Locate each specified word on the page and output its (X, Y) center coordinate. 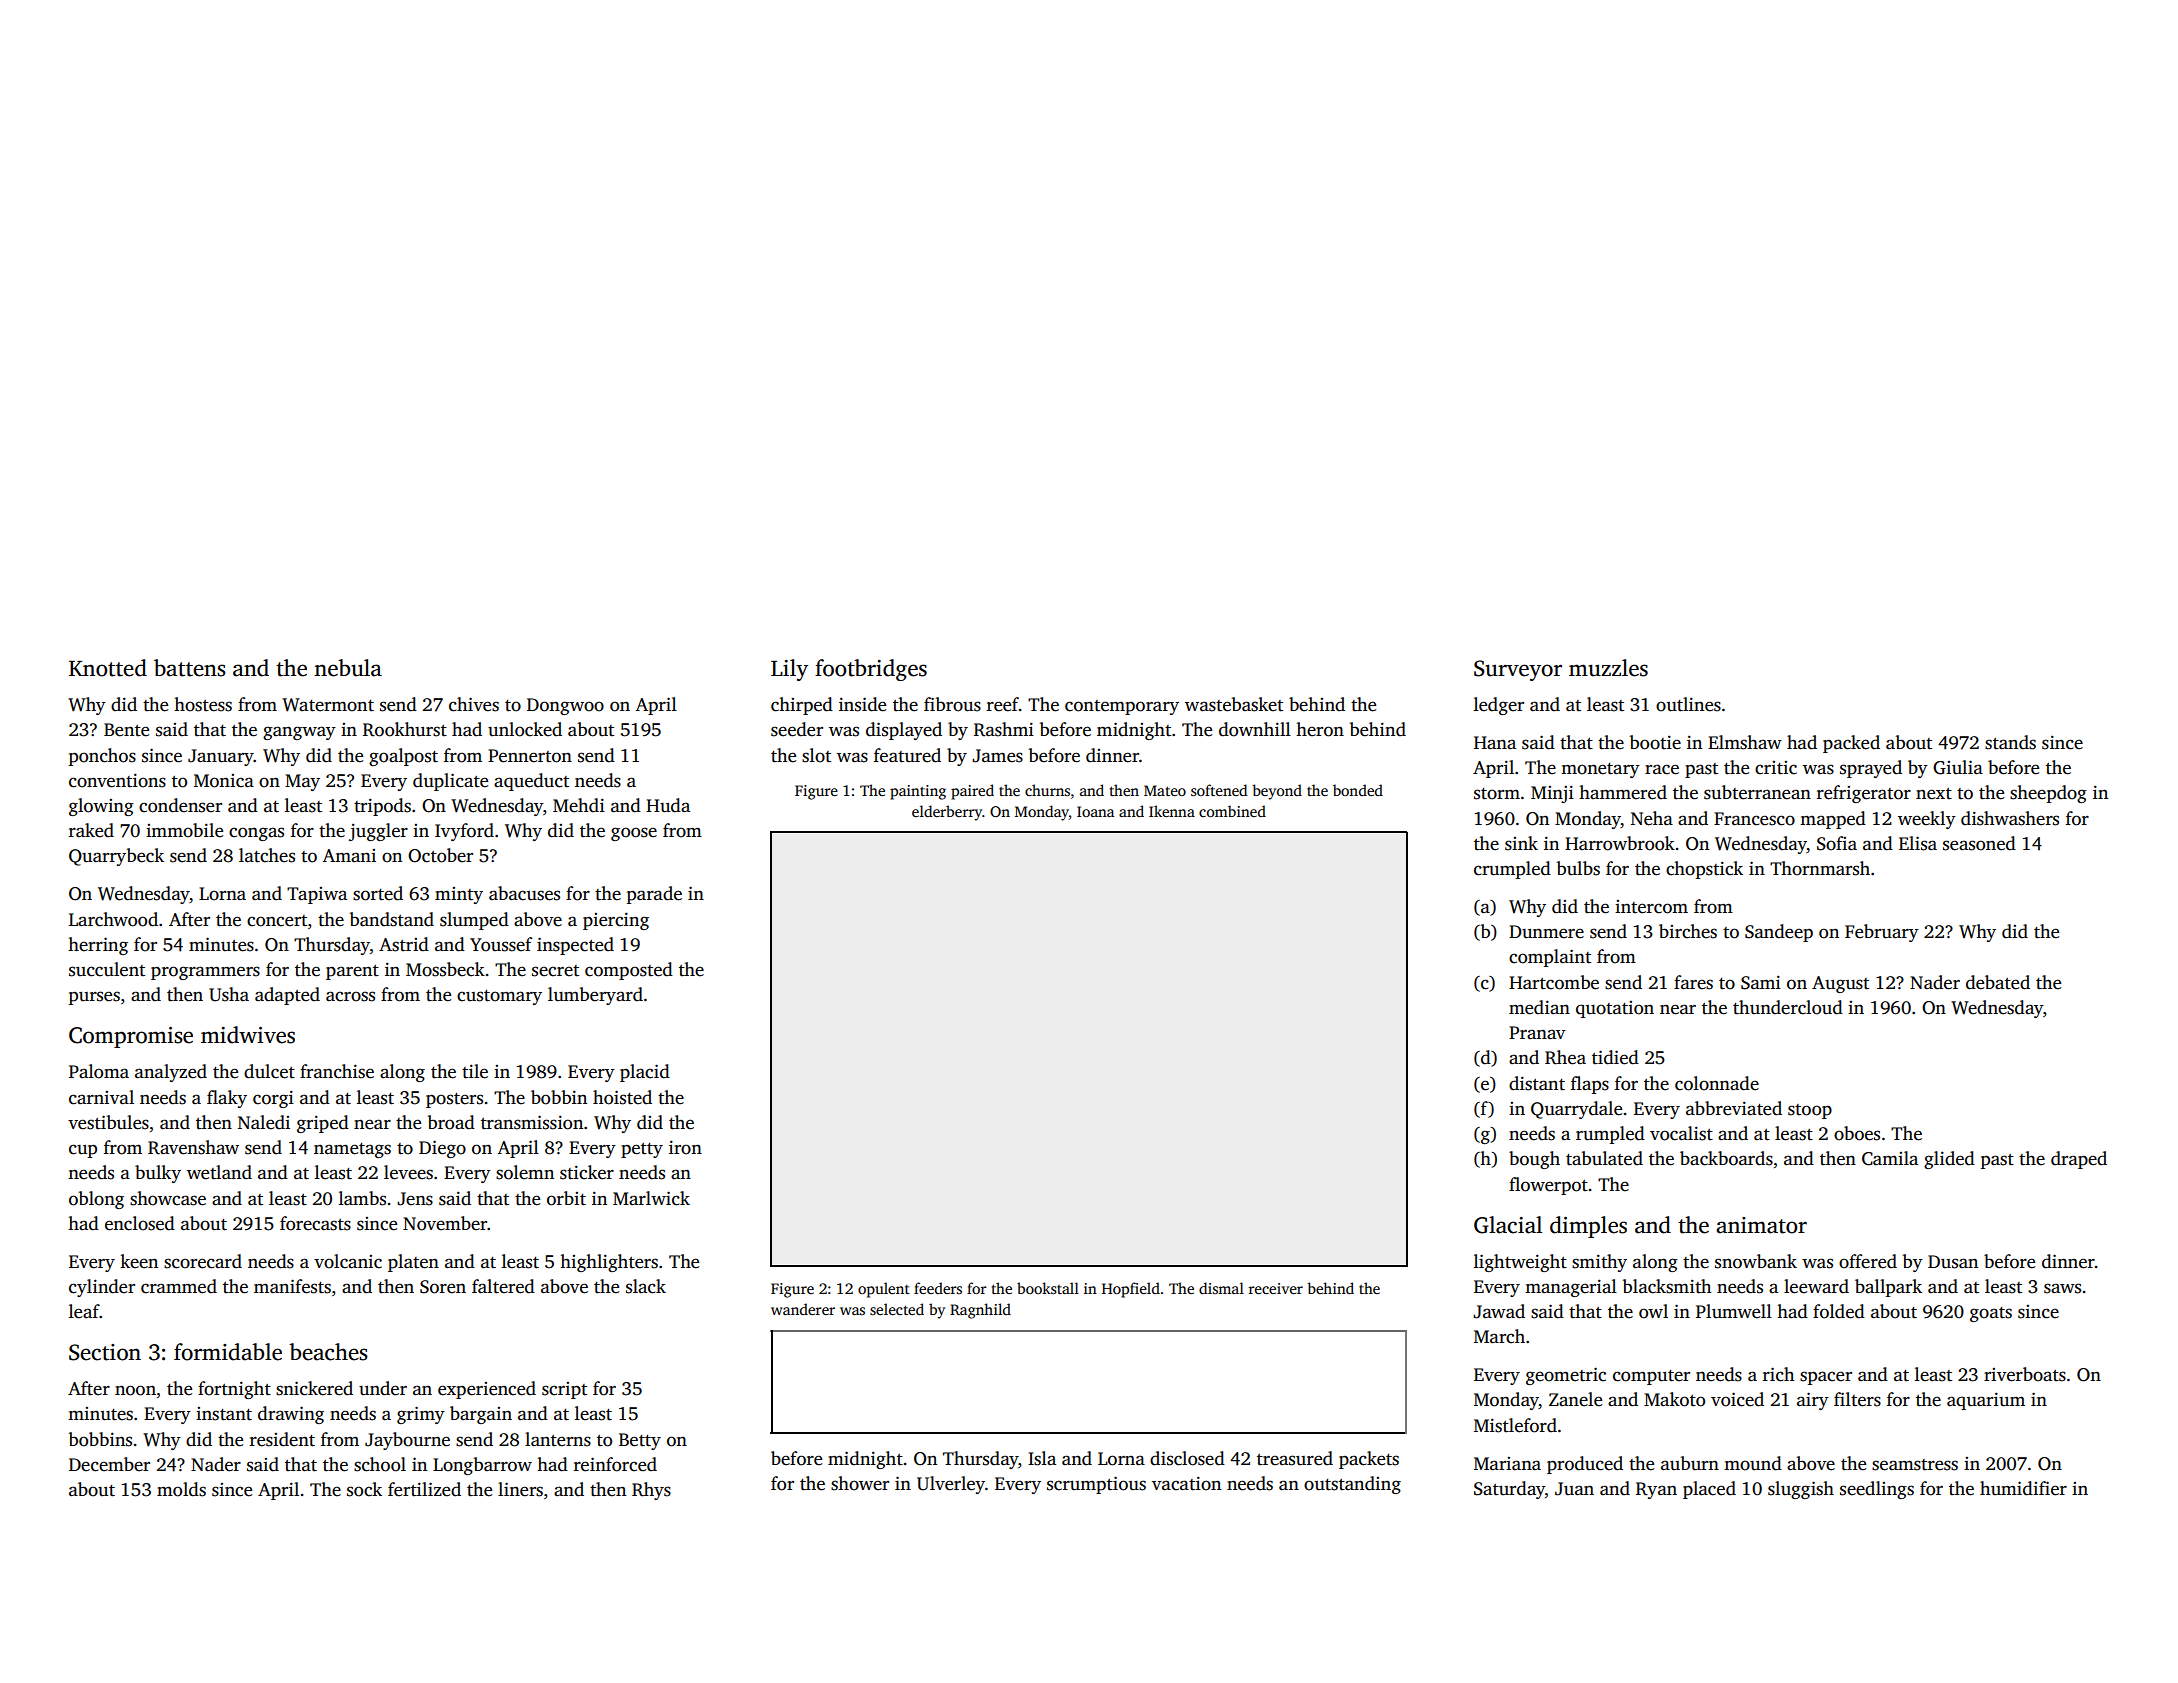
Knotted (108, 668)
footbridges (871, 670)
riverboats (2025, 1374)
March (1499, 1336)
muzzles (1608, 668)
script (564, 1390)
